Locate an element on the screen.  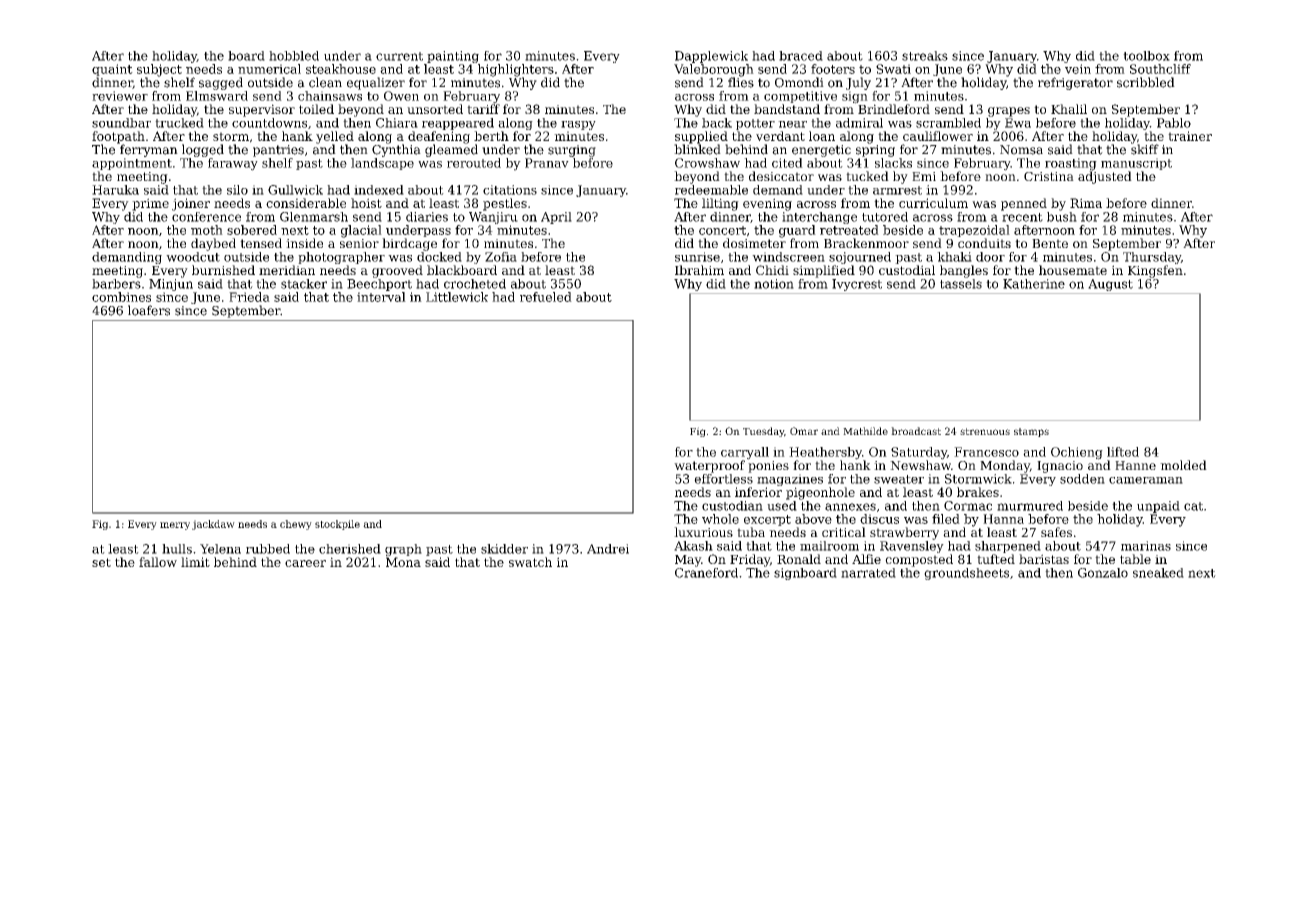
hobbled is located at coordinates (294, 56).
